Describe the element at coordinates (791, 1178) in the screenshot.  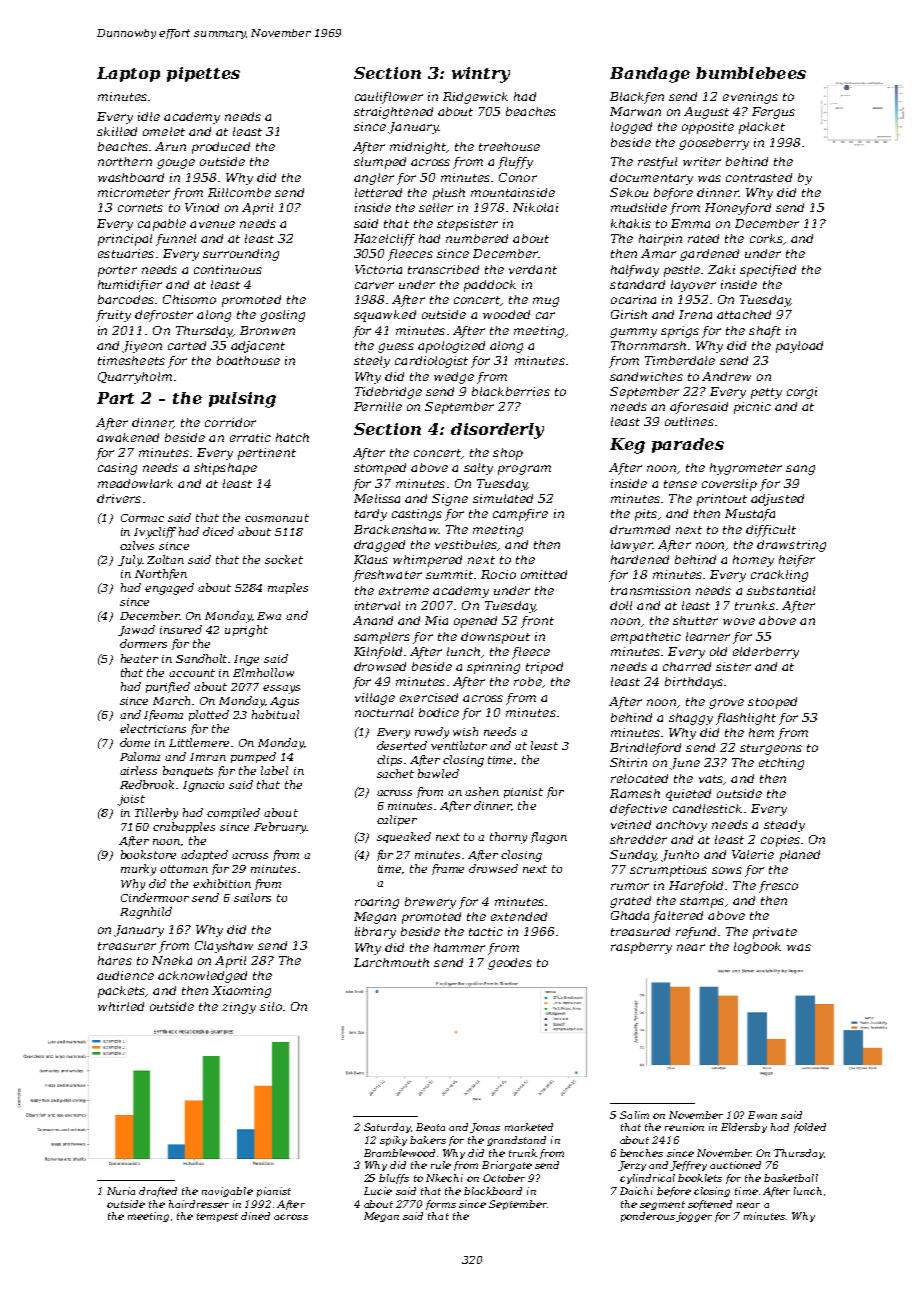
I see `basketball` at that location.
